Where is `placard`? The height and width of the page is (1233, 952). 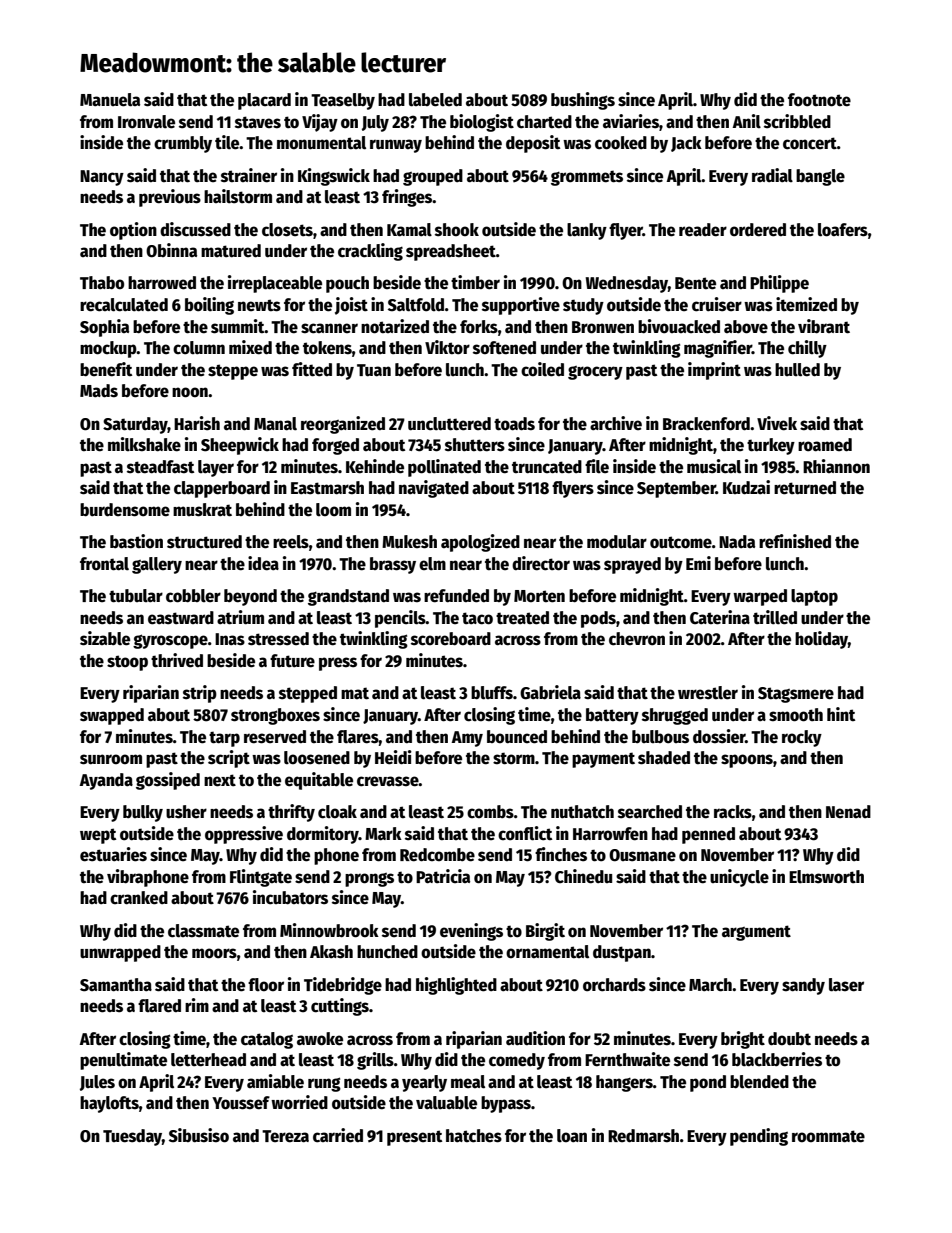
placard is located at coordinates (264, 101).
